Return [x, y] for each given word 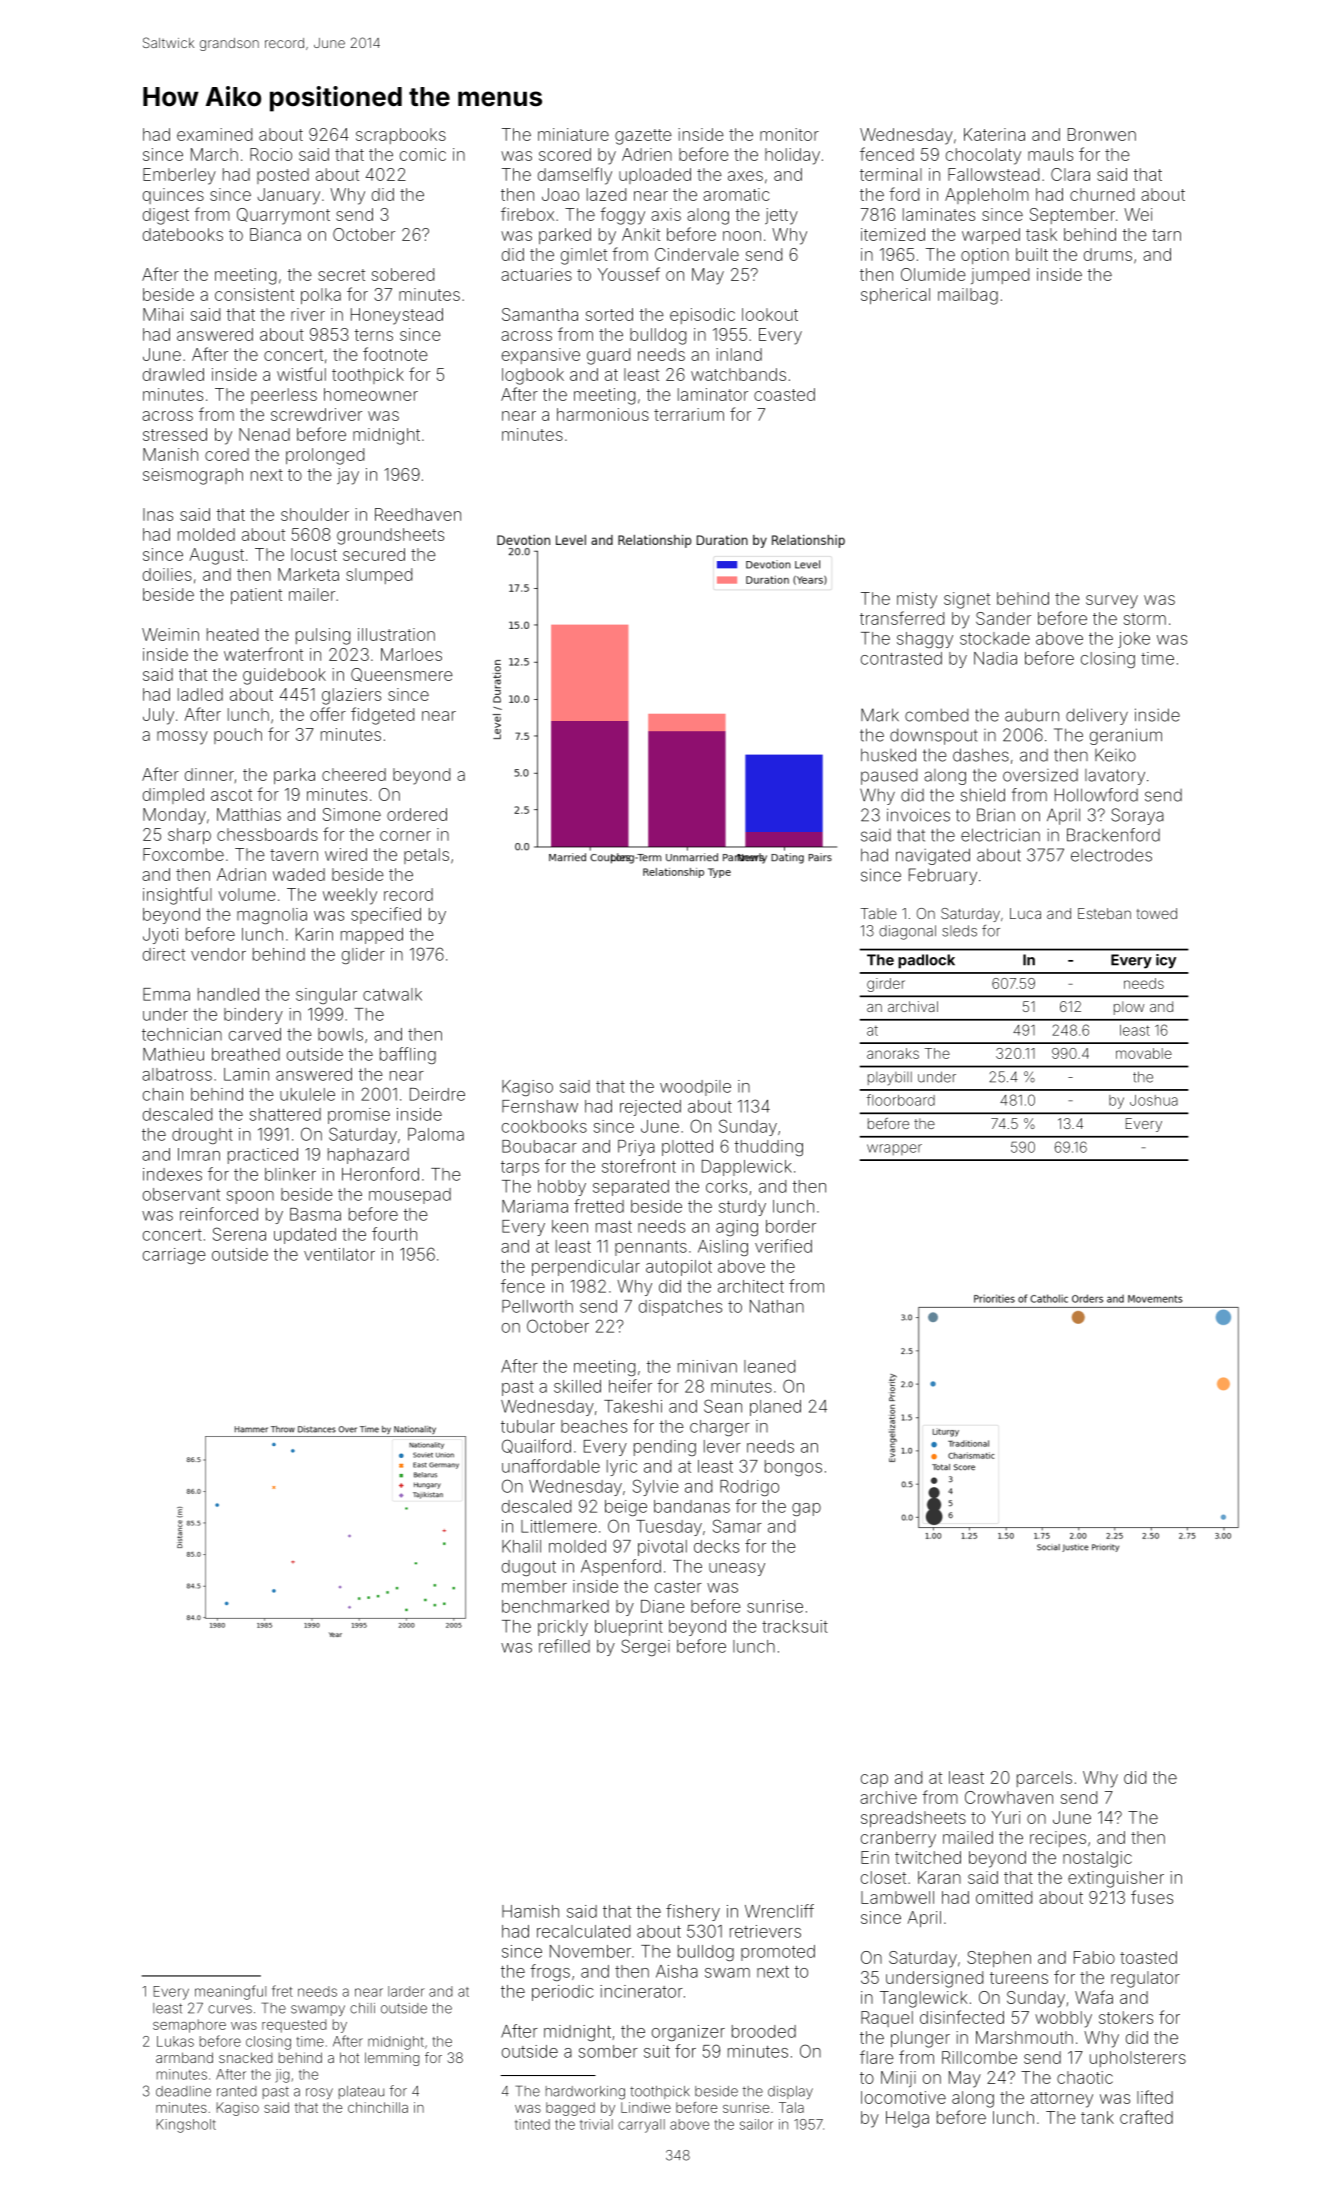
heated [232, 634]
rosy [319, 2093]
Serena [239, 1234]
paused [889, 777]
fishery [693, 1912]
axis [666, 214]
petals [426, 856]
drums [1108, 254]
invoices [918, 815]
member [534, 1586]
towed [1157, 913]
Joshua [1154, 1100]
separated [631, 1188]
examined [214, 134]
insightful [177, 896]
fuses [1152, 1897]
